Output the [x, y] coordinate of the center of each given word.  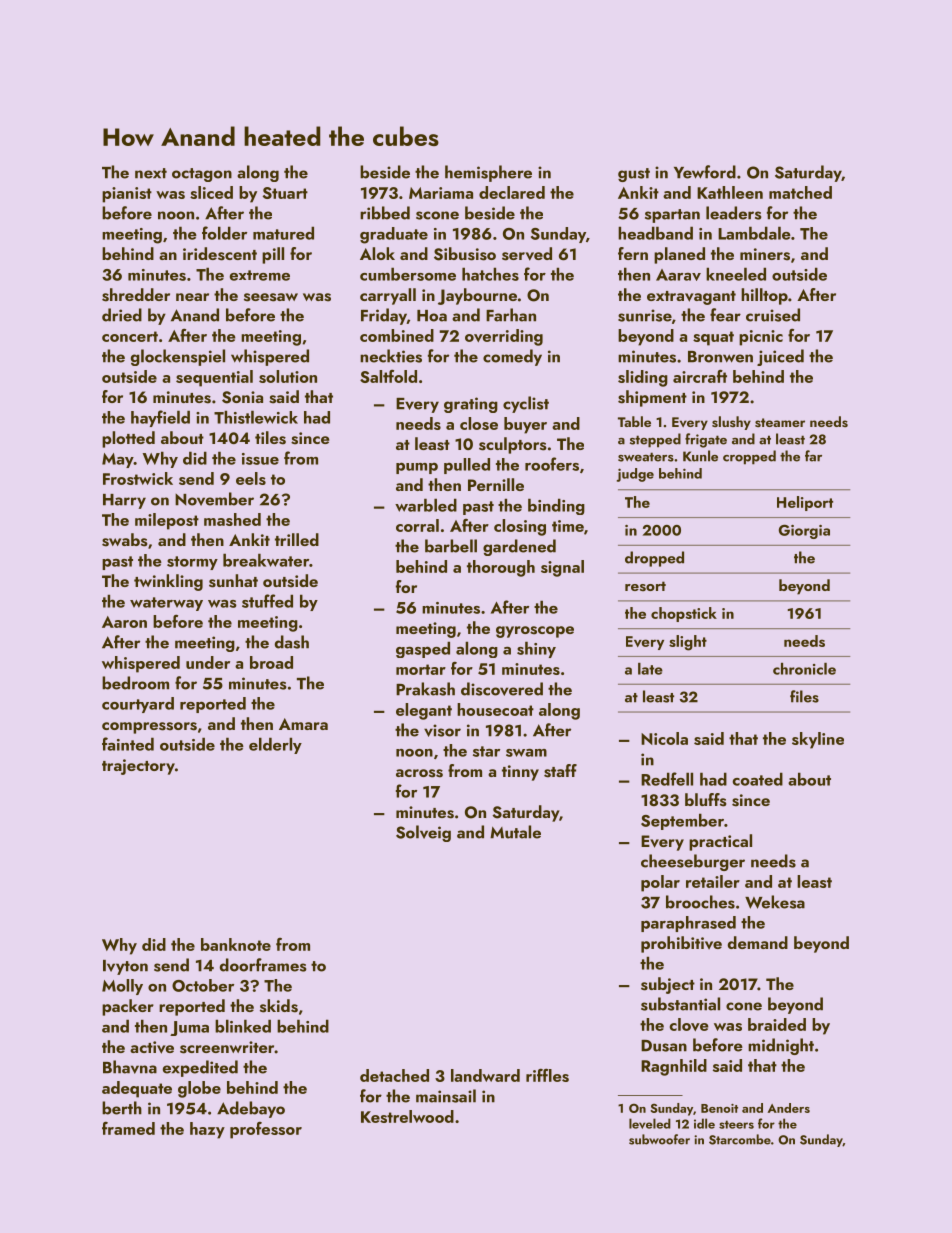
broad [271, 662]
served [527, 254]
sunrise [645, 315]
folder [224, 233]
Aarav [678, 275]
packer [128, 1007]
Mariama [441, 193]
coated [758, 779]
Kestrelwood [407, 1116]
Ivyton [125, 967]
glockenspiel [178, 357]
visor [442, 730]
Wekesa [775, 902]
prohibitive [681, 944]
